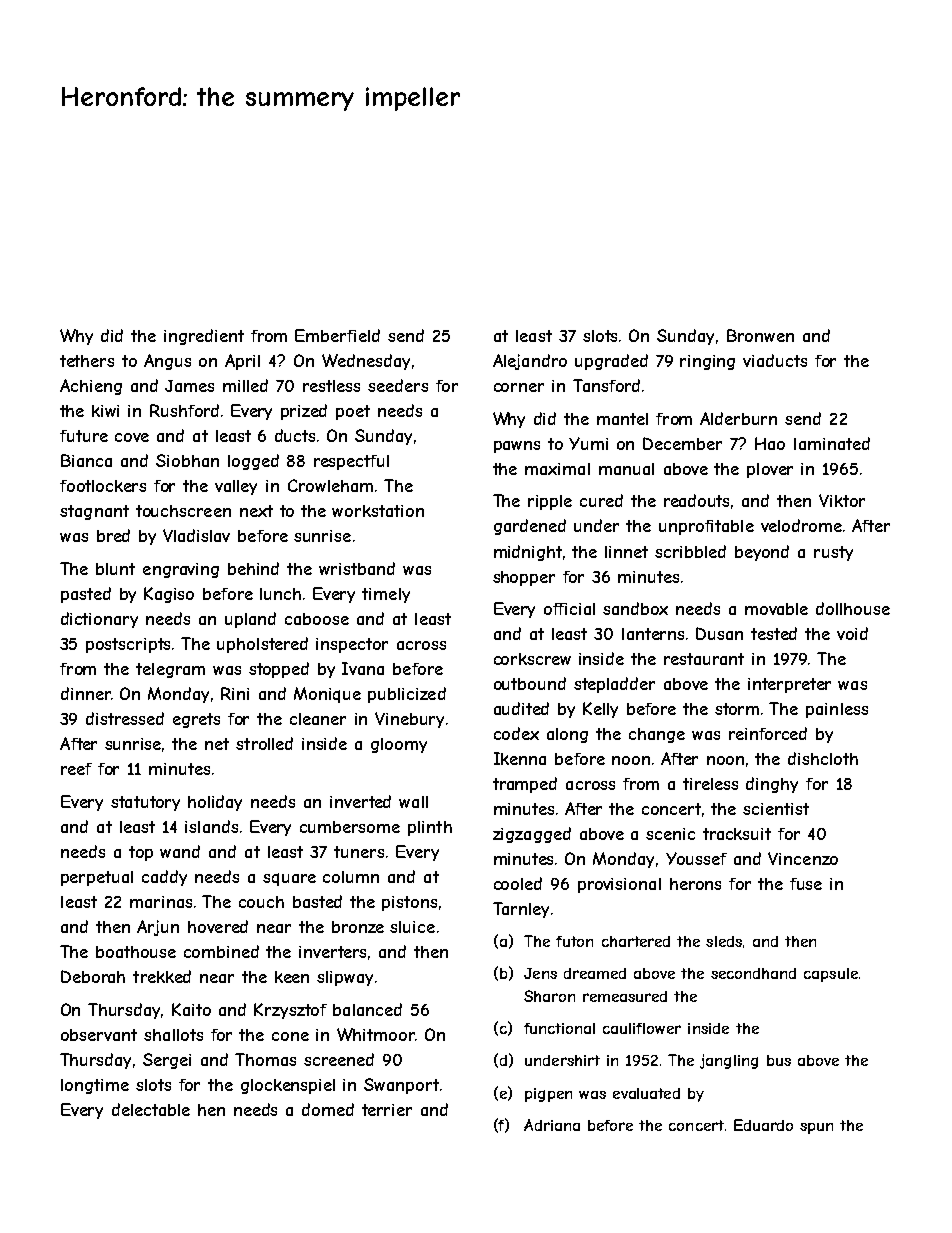  I want to click on milled, so click(245, 385).
